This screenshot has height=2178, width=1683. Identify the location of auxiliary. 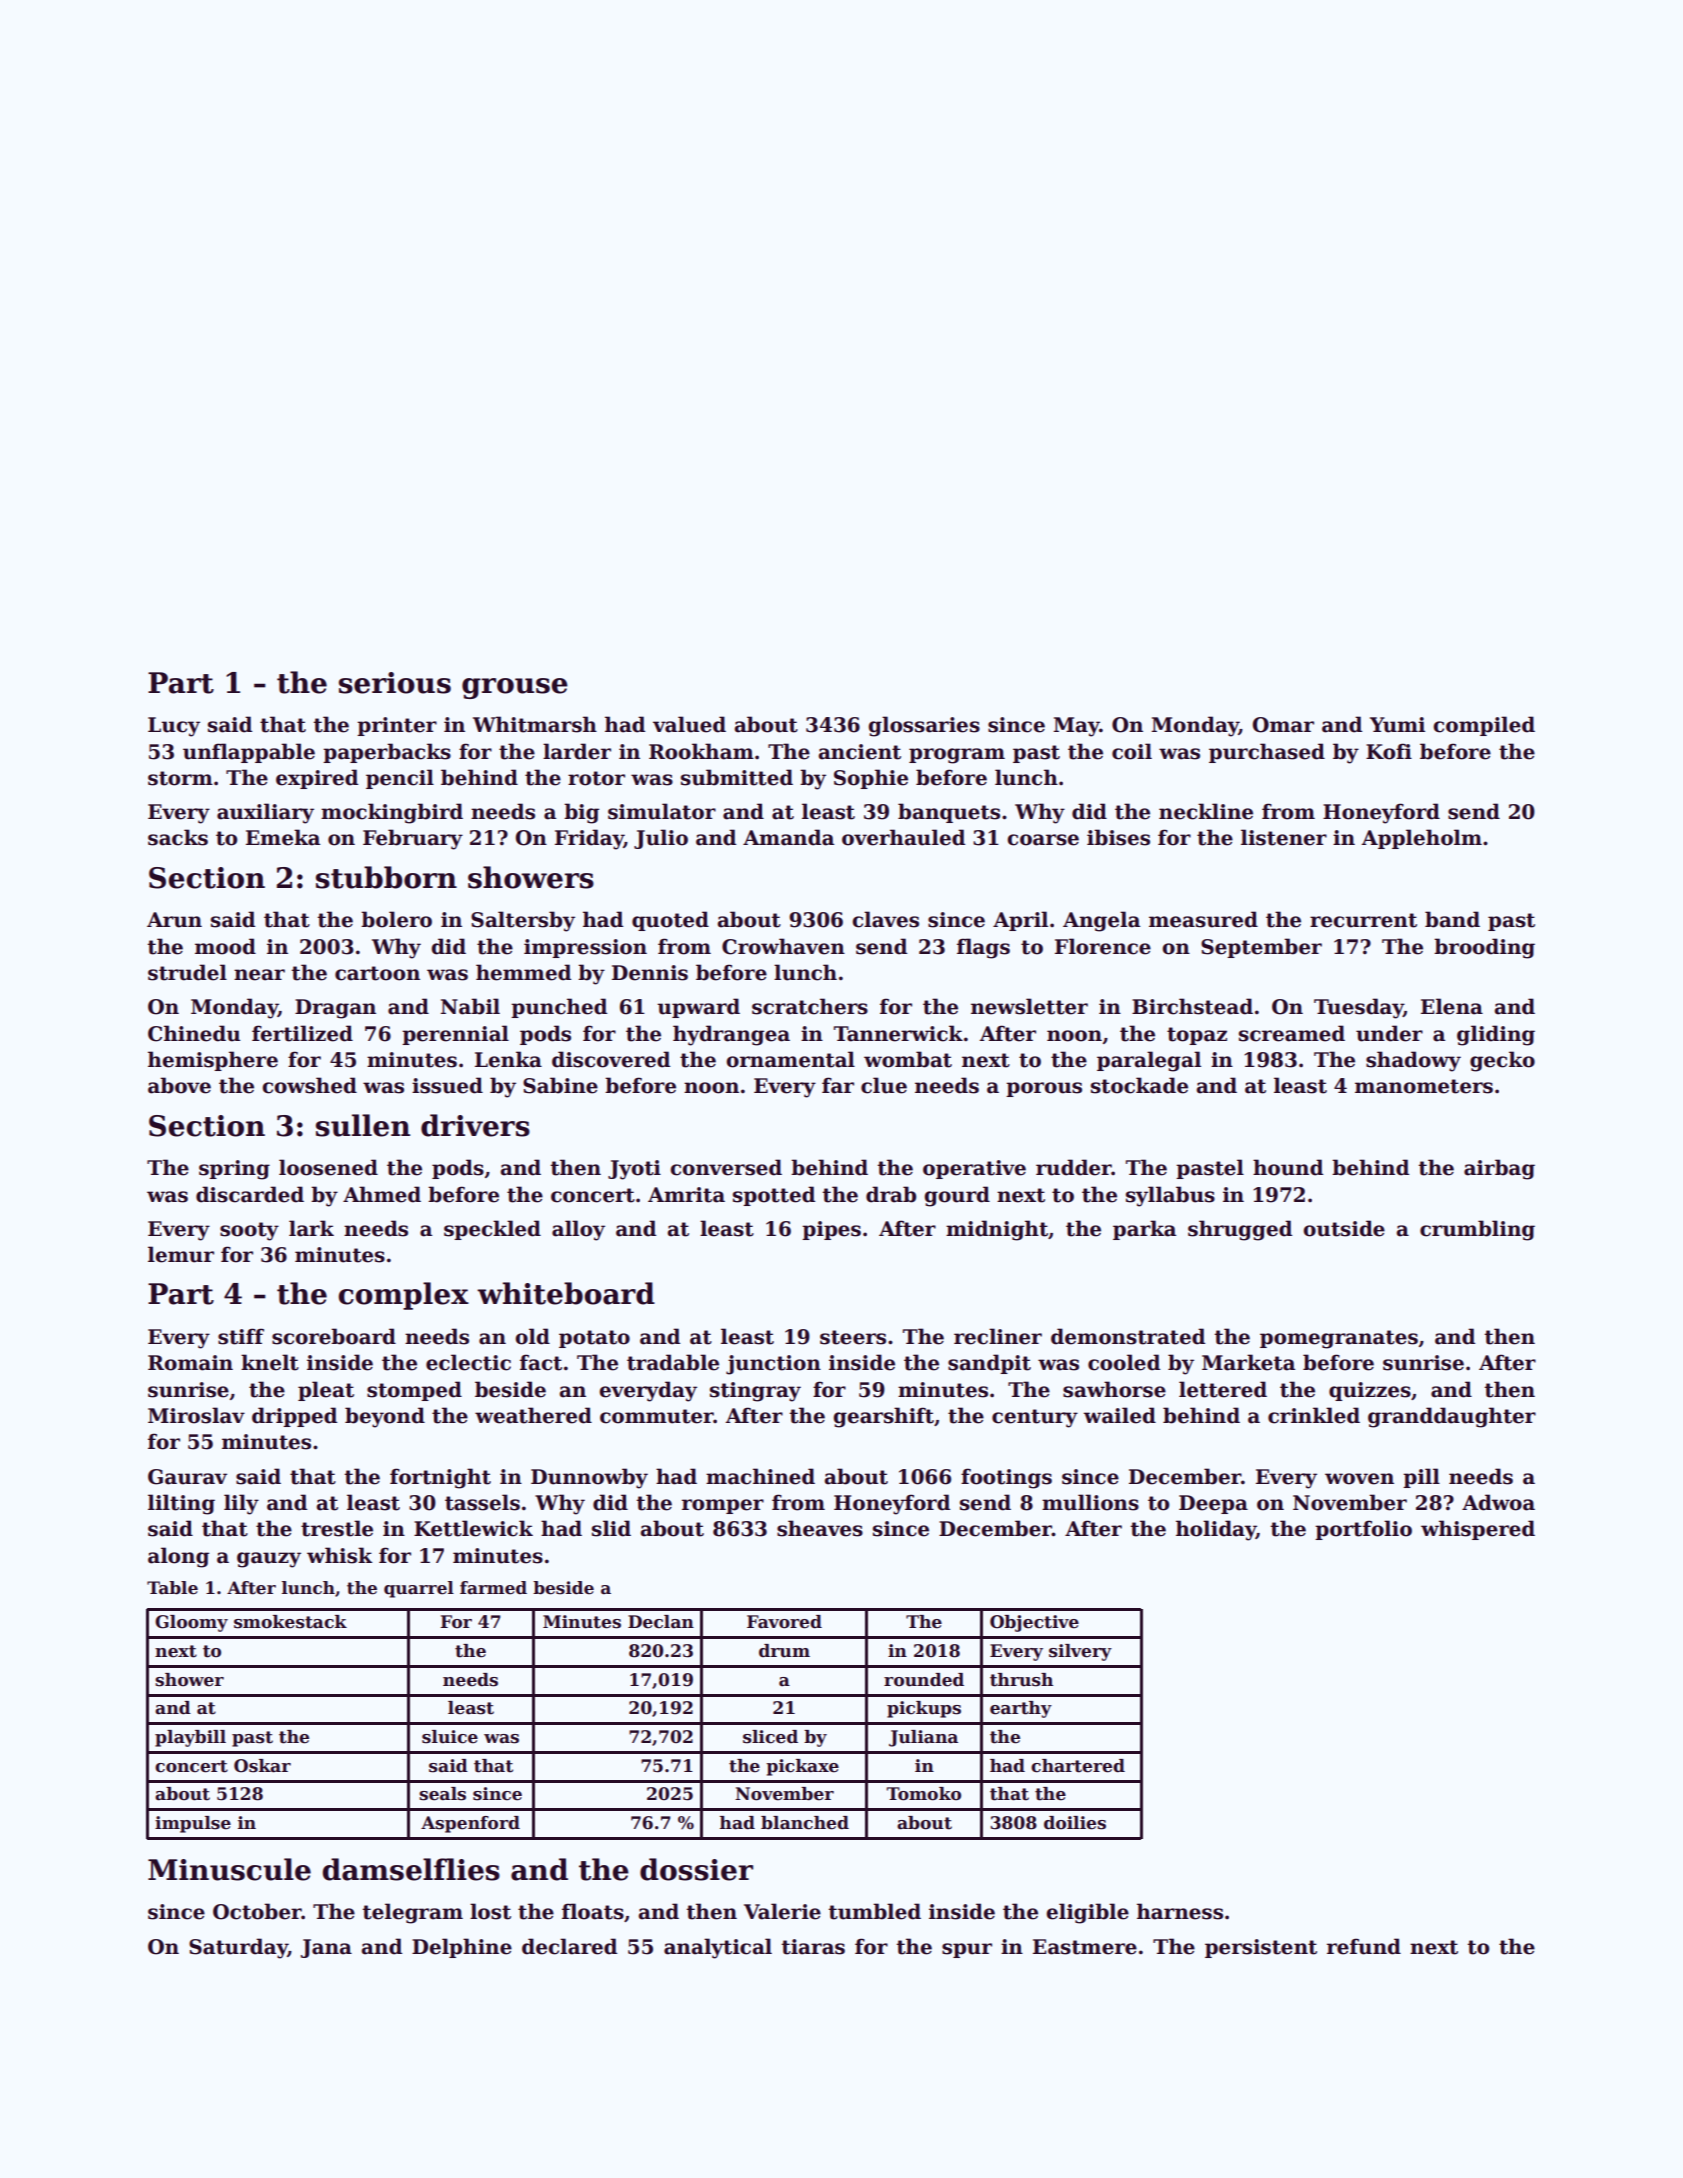
(265, 813).
